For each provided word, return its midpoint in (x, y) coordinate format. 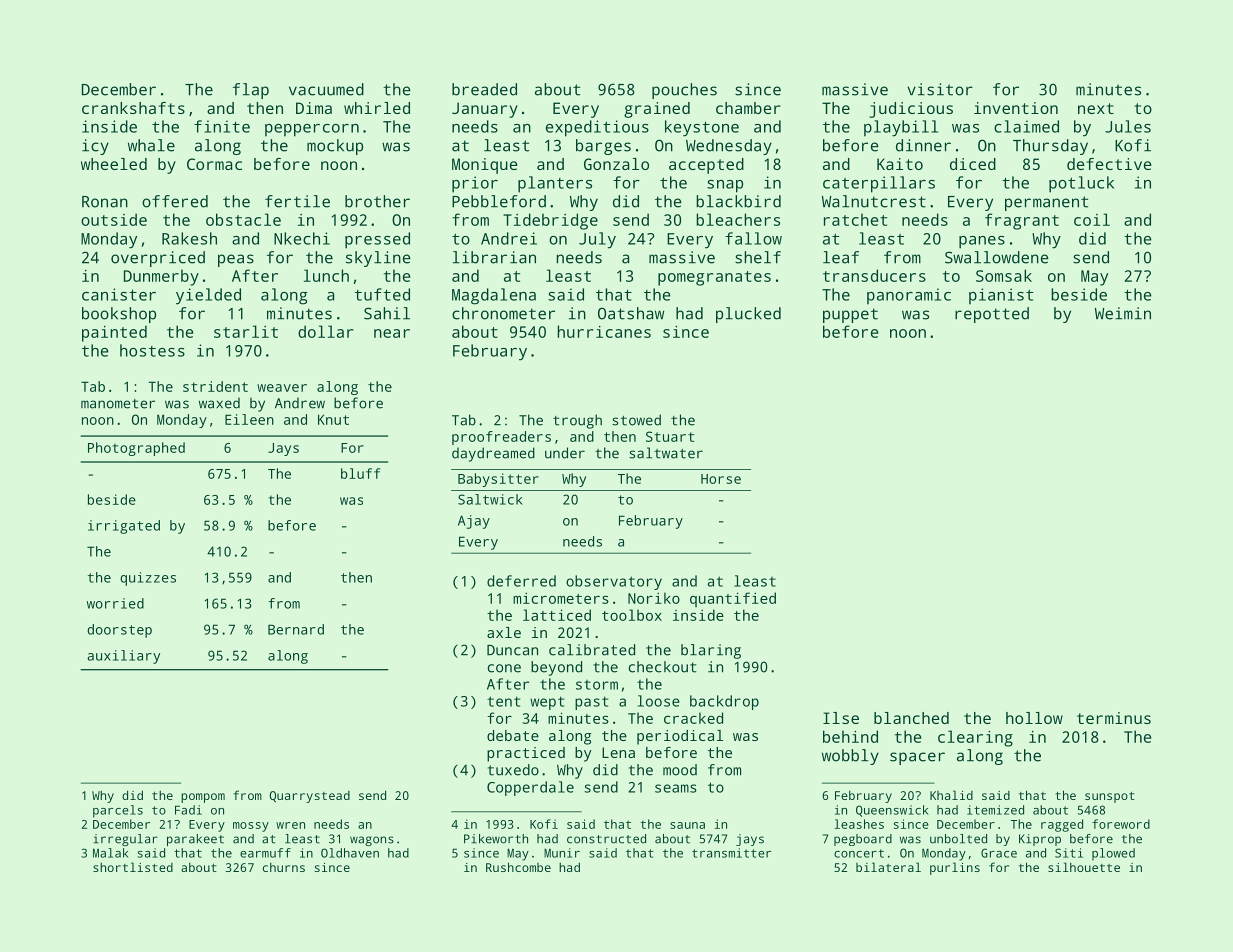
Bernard (296, 629)
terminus (1114, 718)
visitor (940, 89)
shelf (758, 257)
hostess (152, 350)
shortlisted (133, 867)
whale (151, 145)
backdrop (724, 702)
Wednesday (729, 147)
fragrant (1022, 221)
